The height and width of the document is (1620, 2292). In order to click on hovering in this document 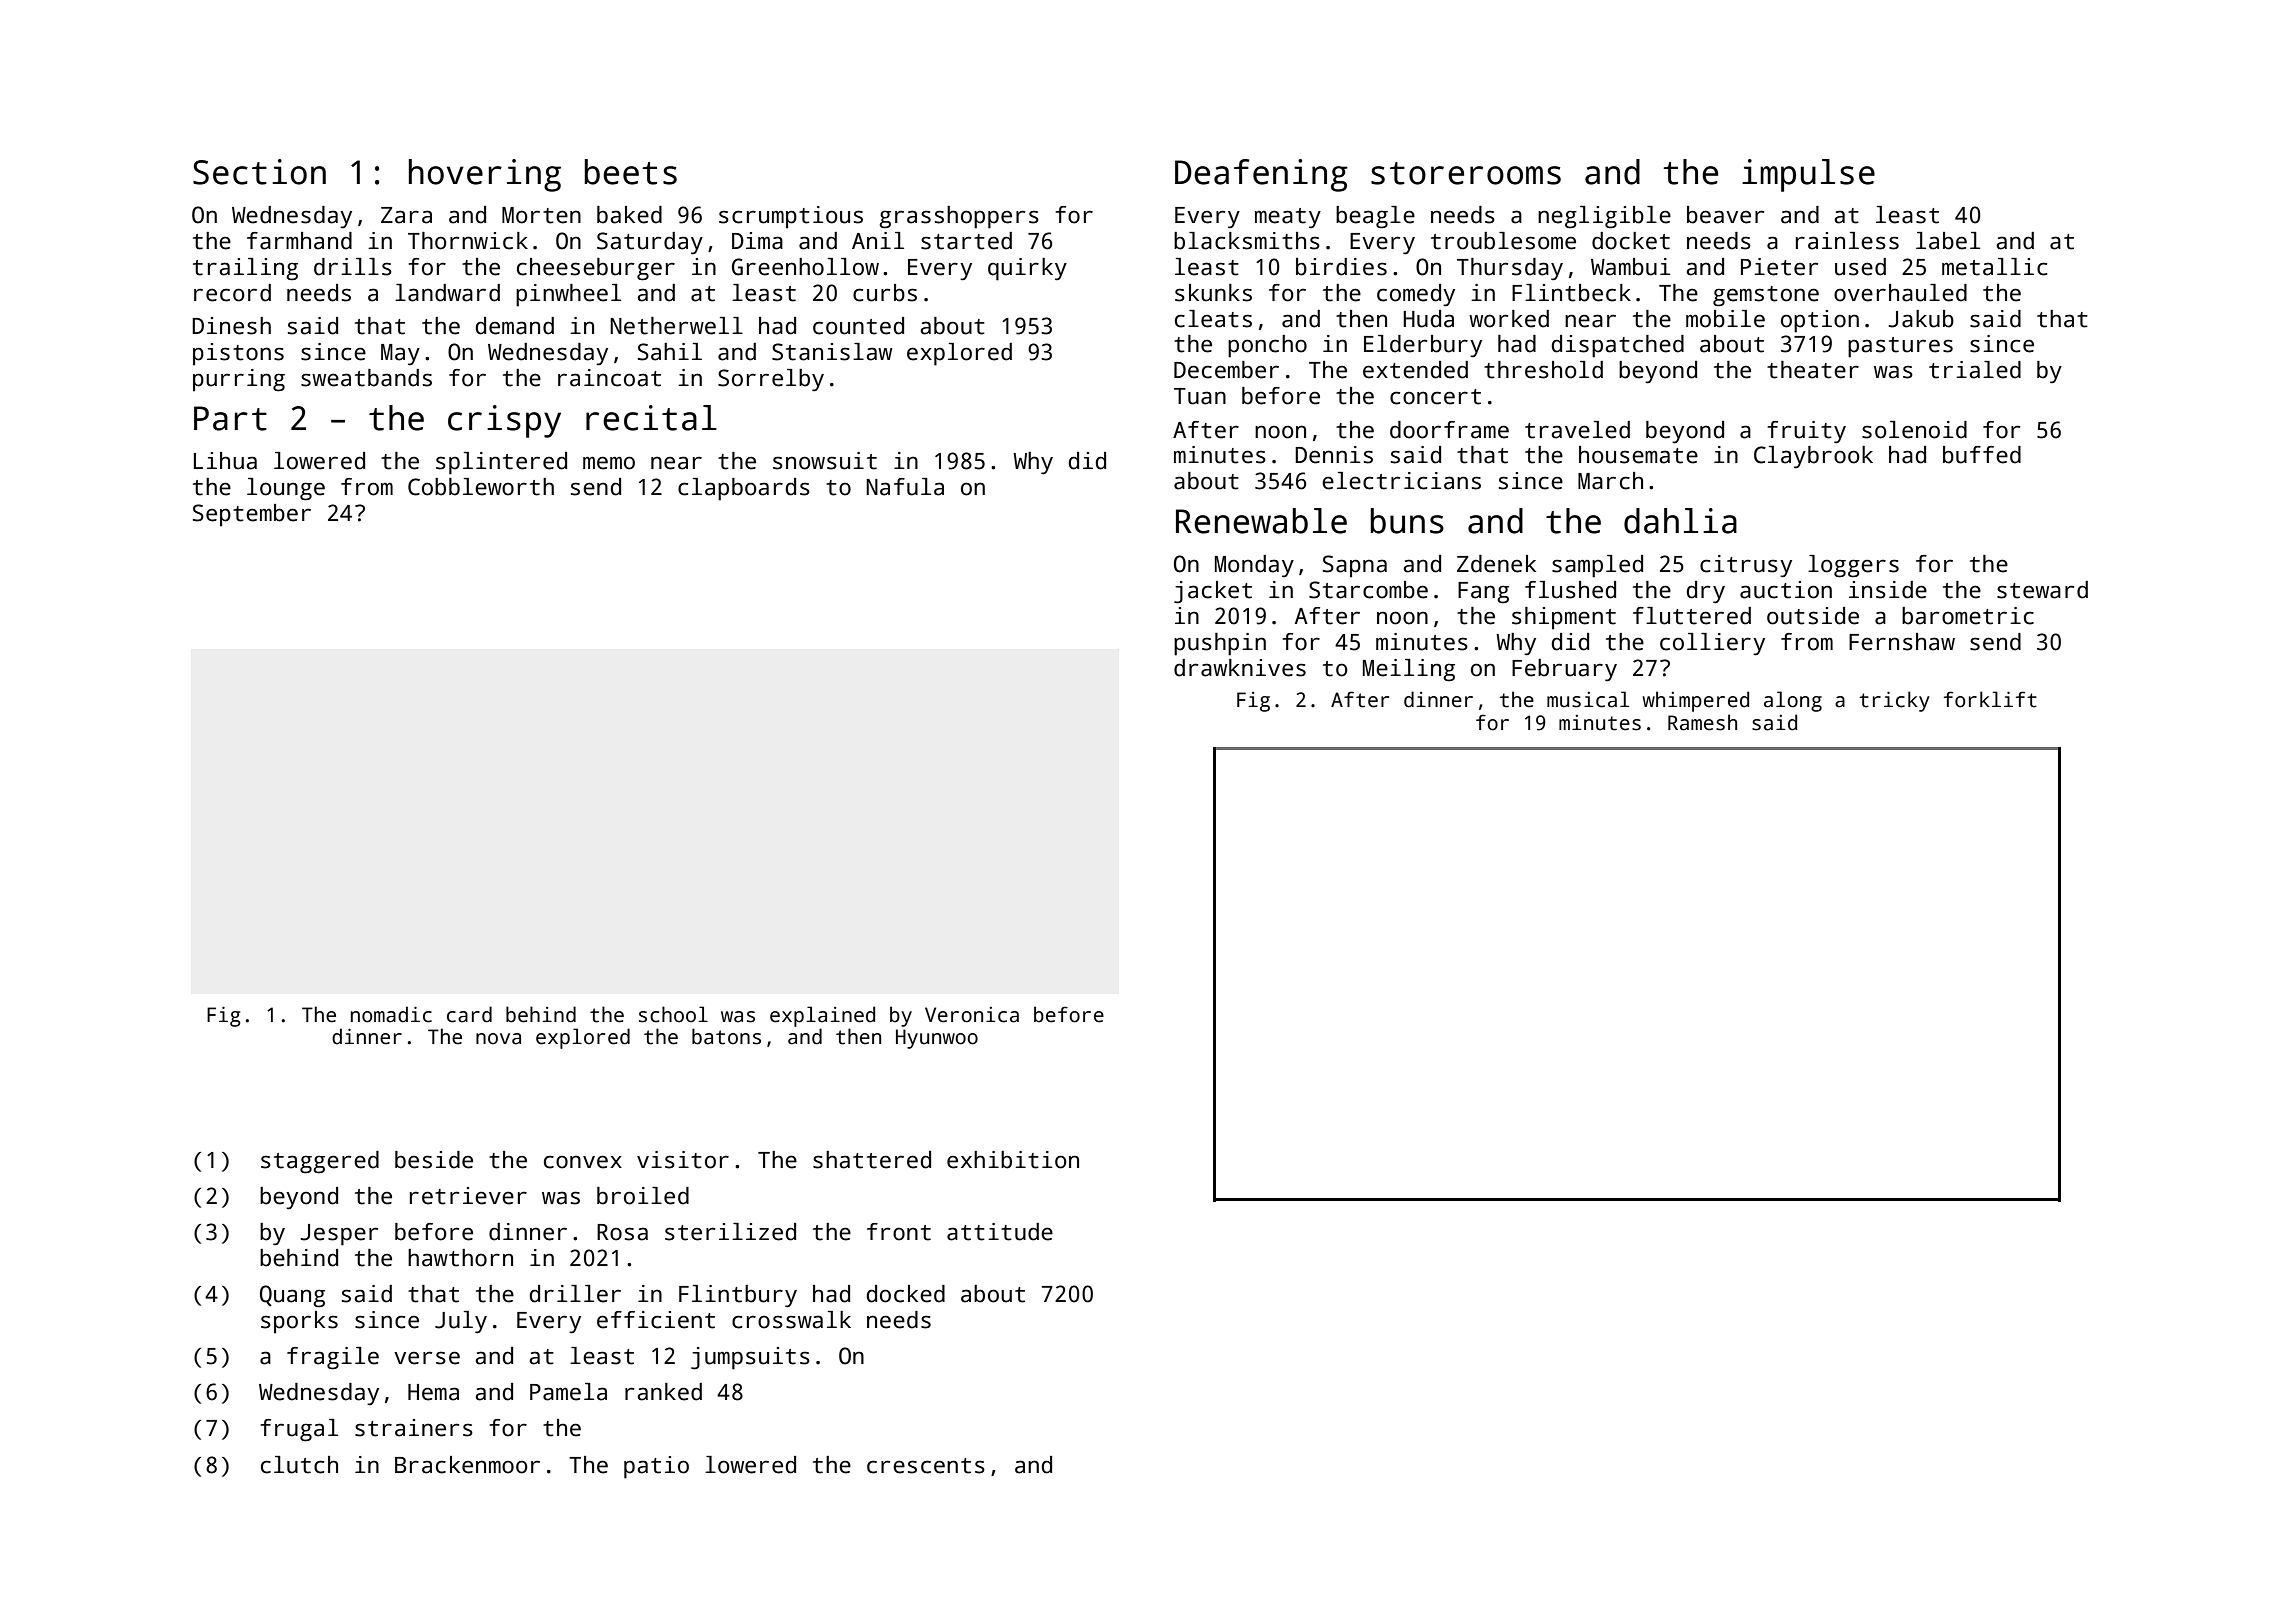, I will do `click(485, 175)`.
